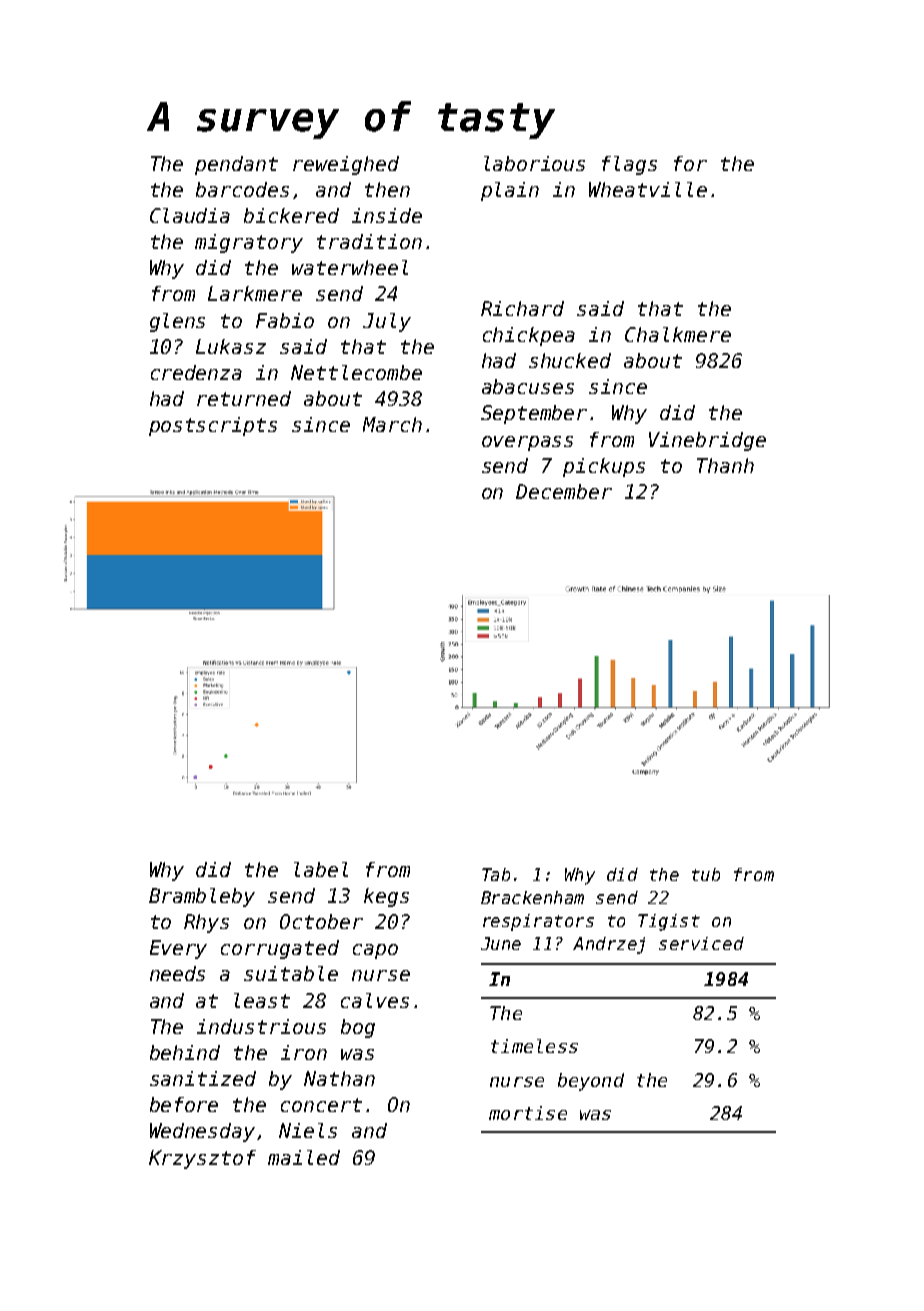 This screenshot has height=1311, width=924. I want to click on postscripts, so click(213, 426).
